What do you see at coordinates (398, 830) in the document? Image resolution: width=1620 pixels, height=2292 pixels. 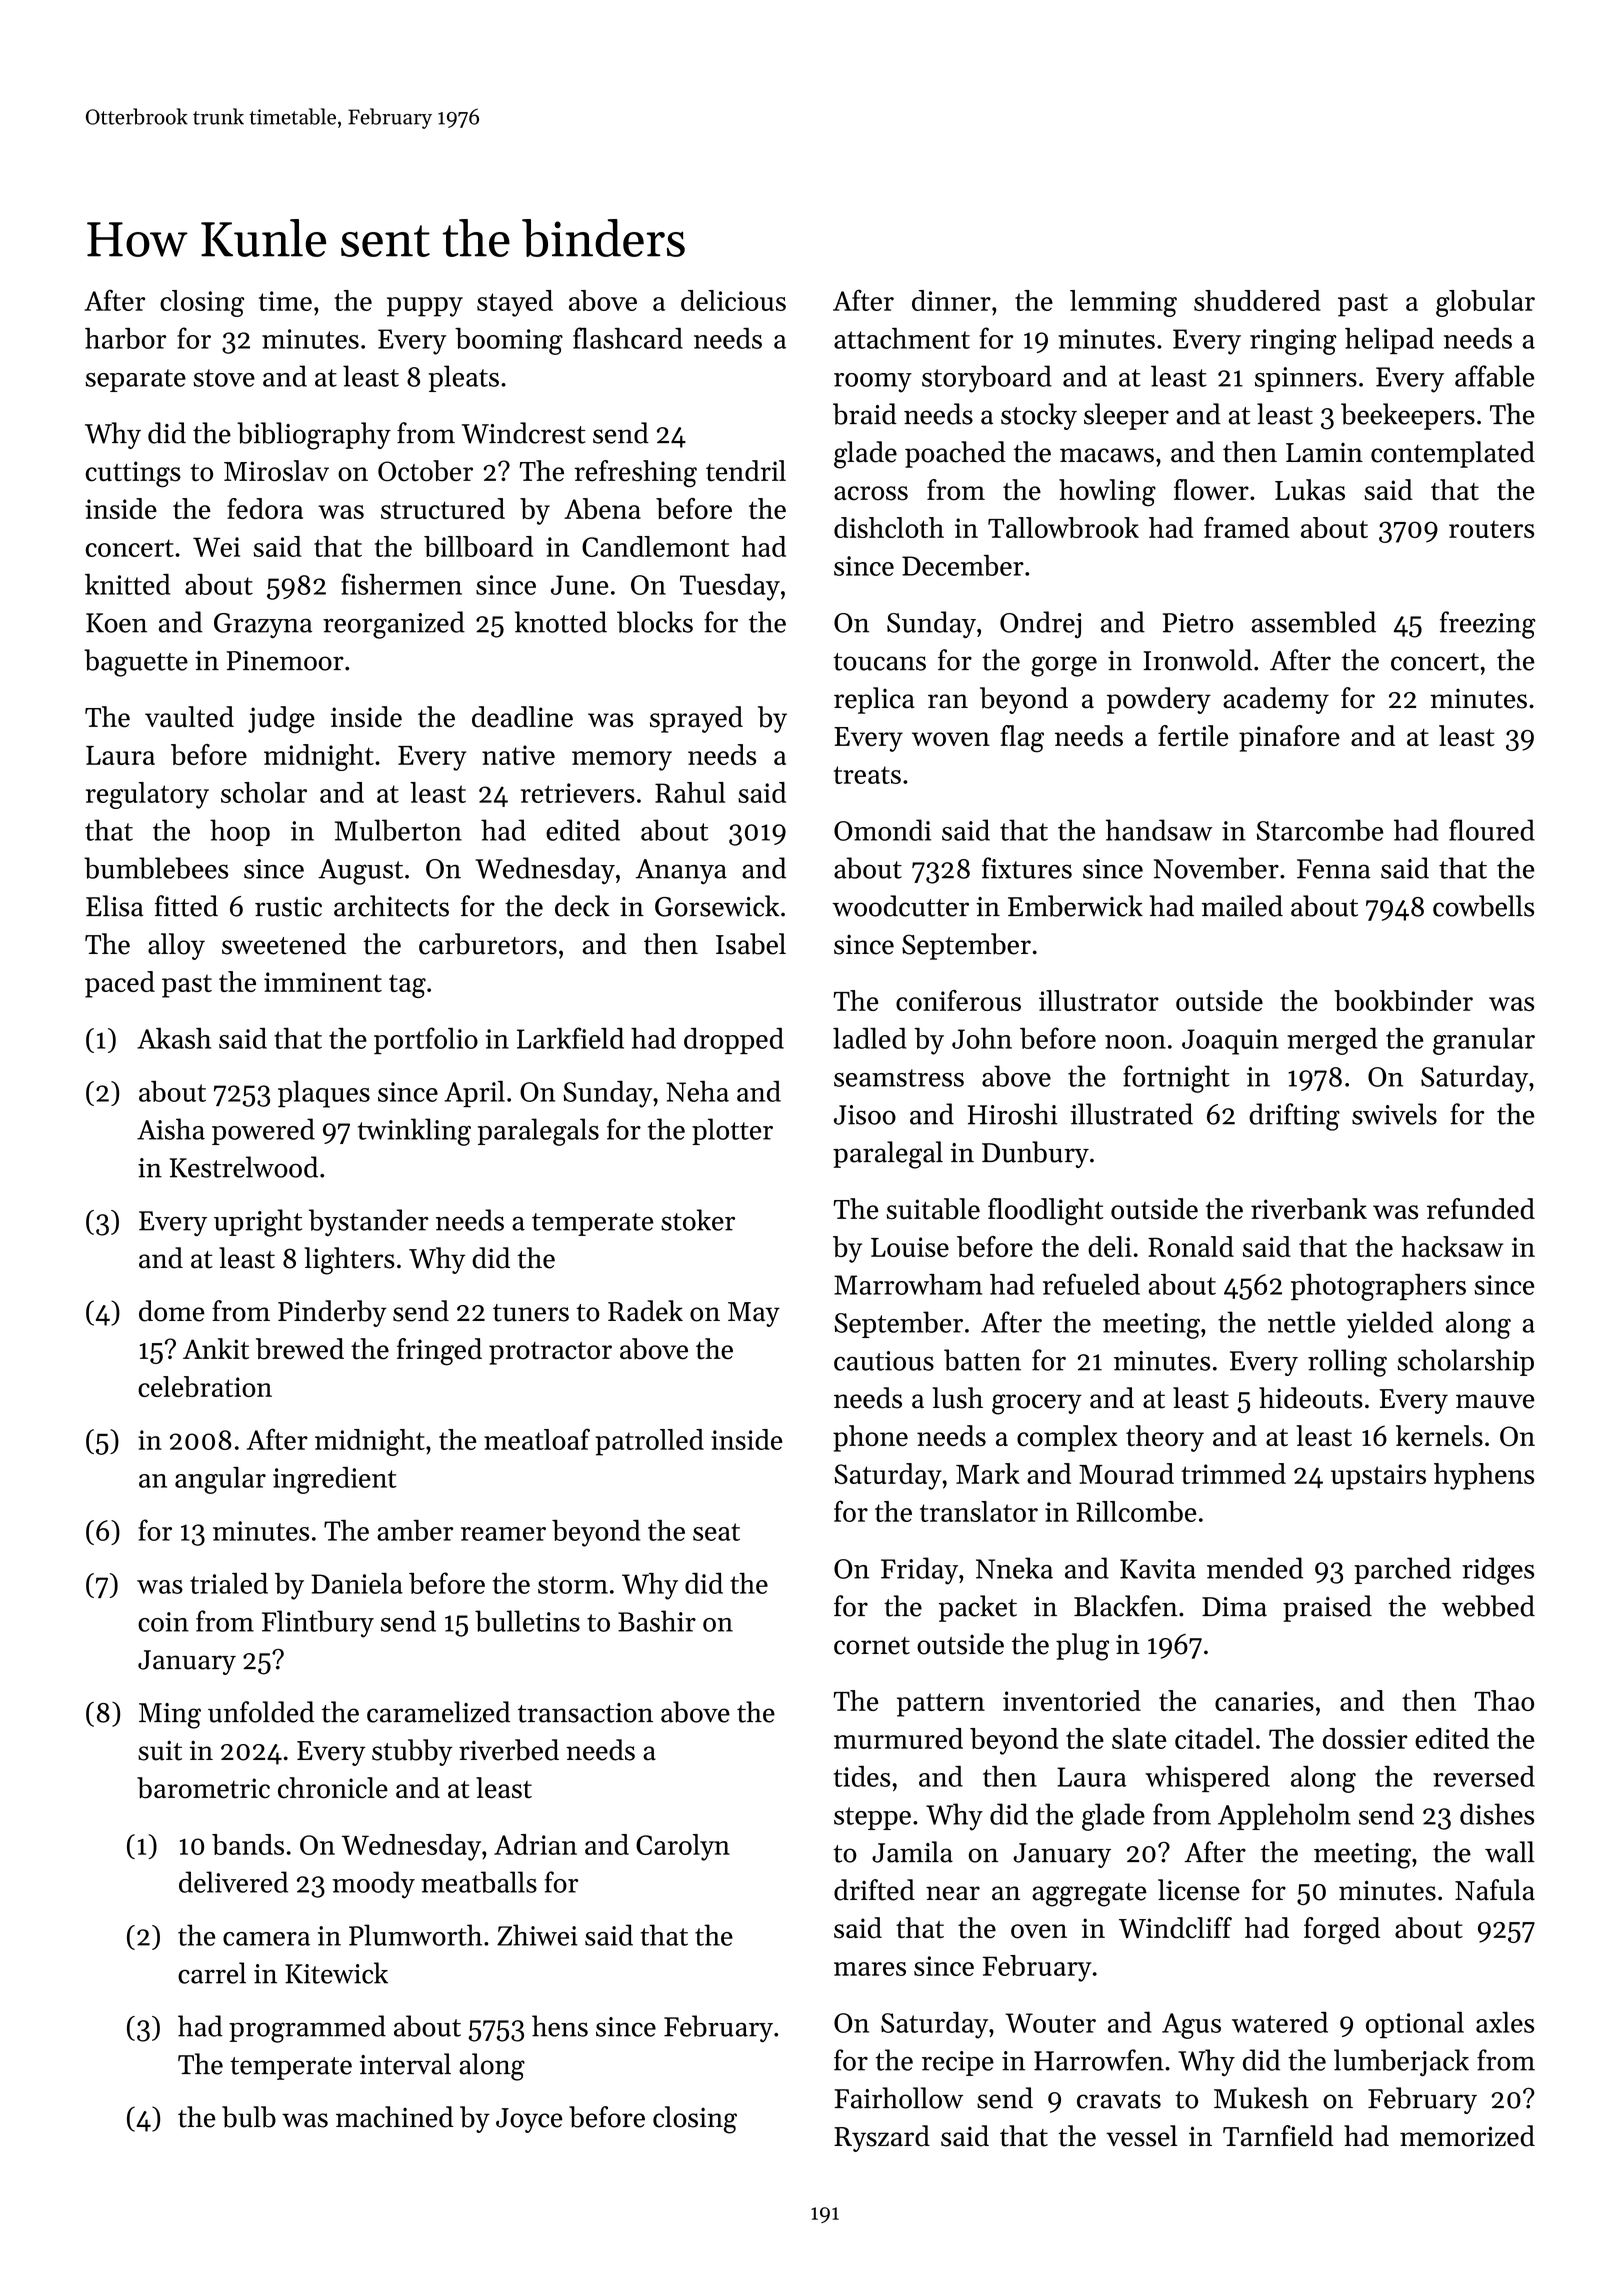 I see `Mulberton` at bounding box center [398, 830].
